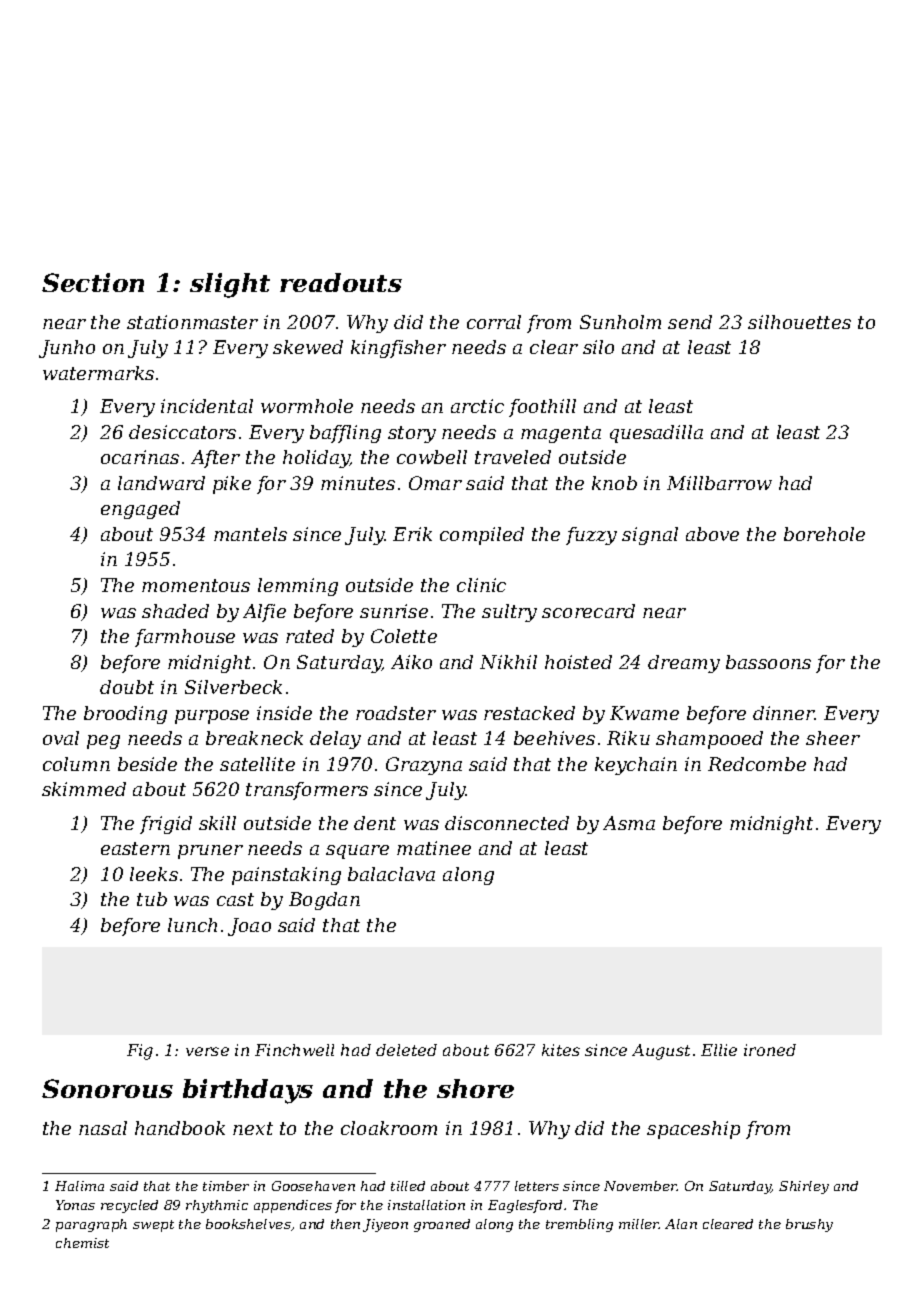 The height and width of the image is (1308, 924). Describe the element at coordinates (629, 823) in the image. I see `Asma` at that location.
